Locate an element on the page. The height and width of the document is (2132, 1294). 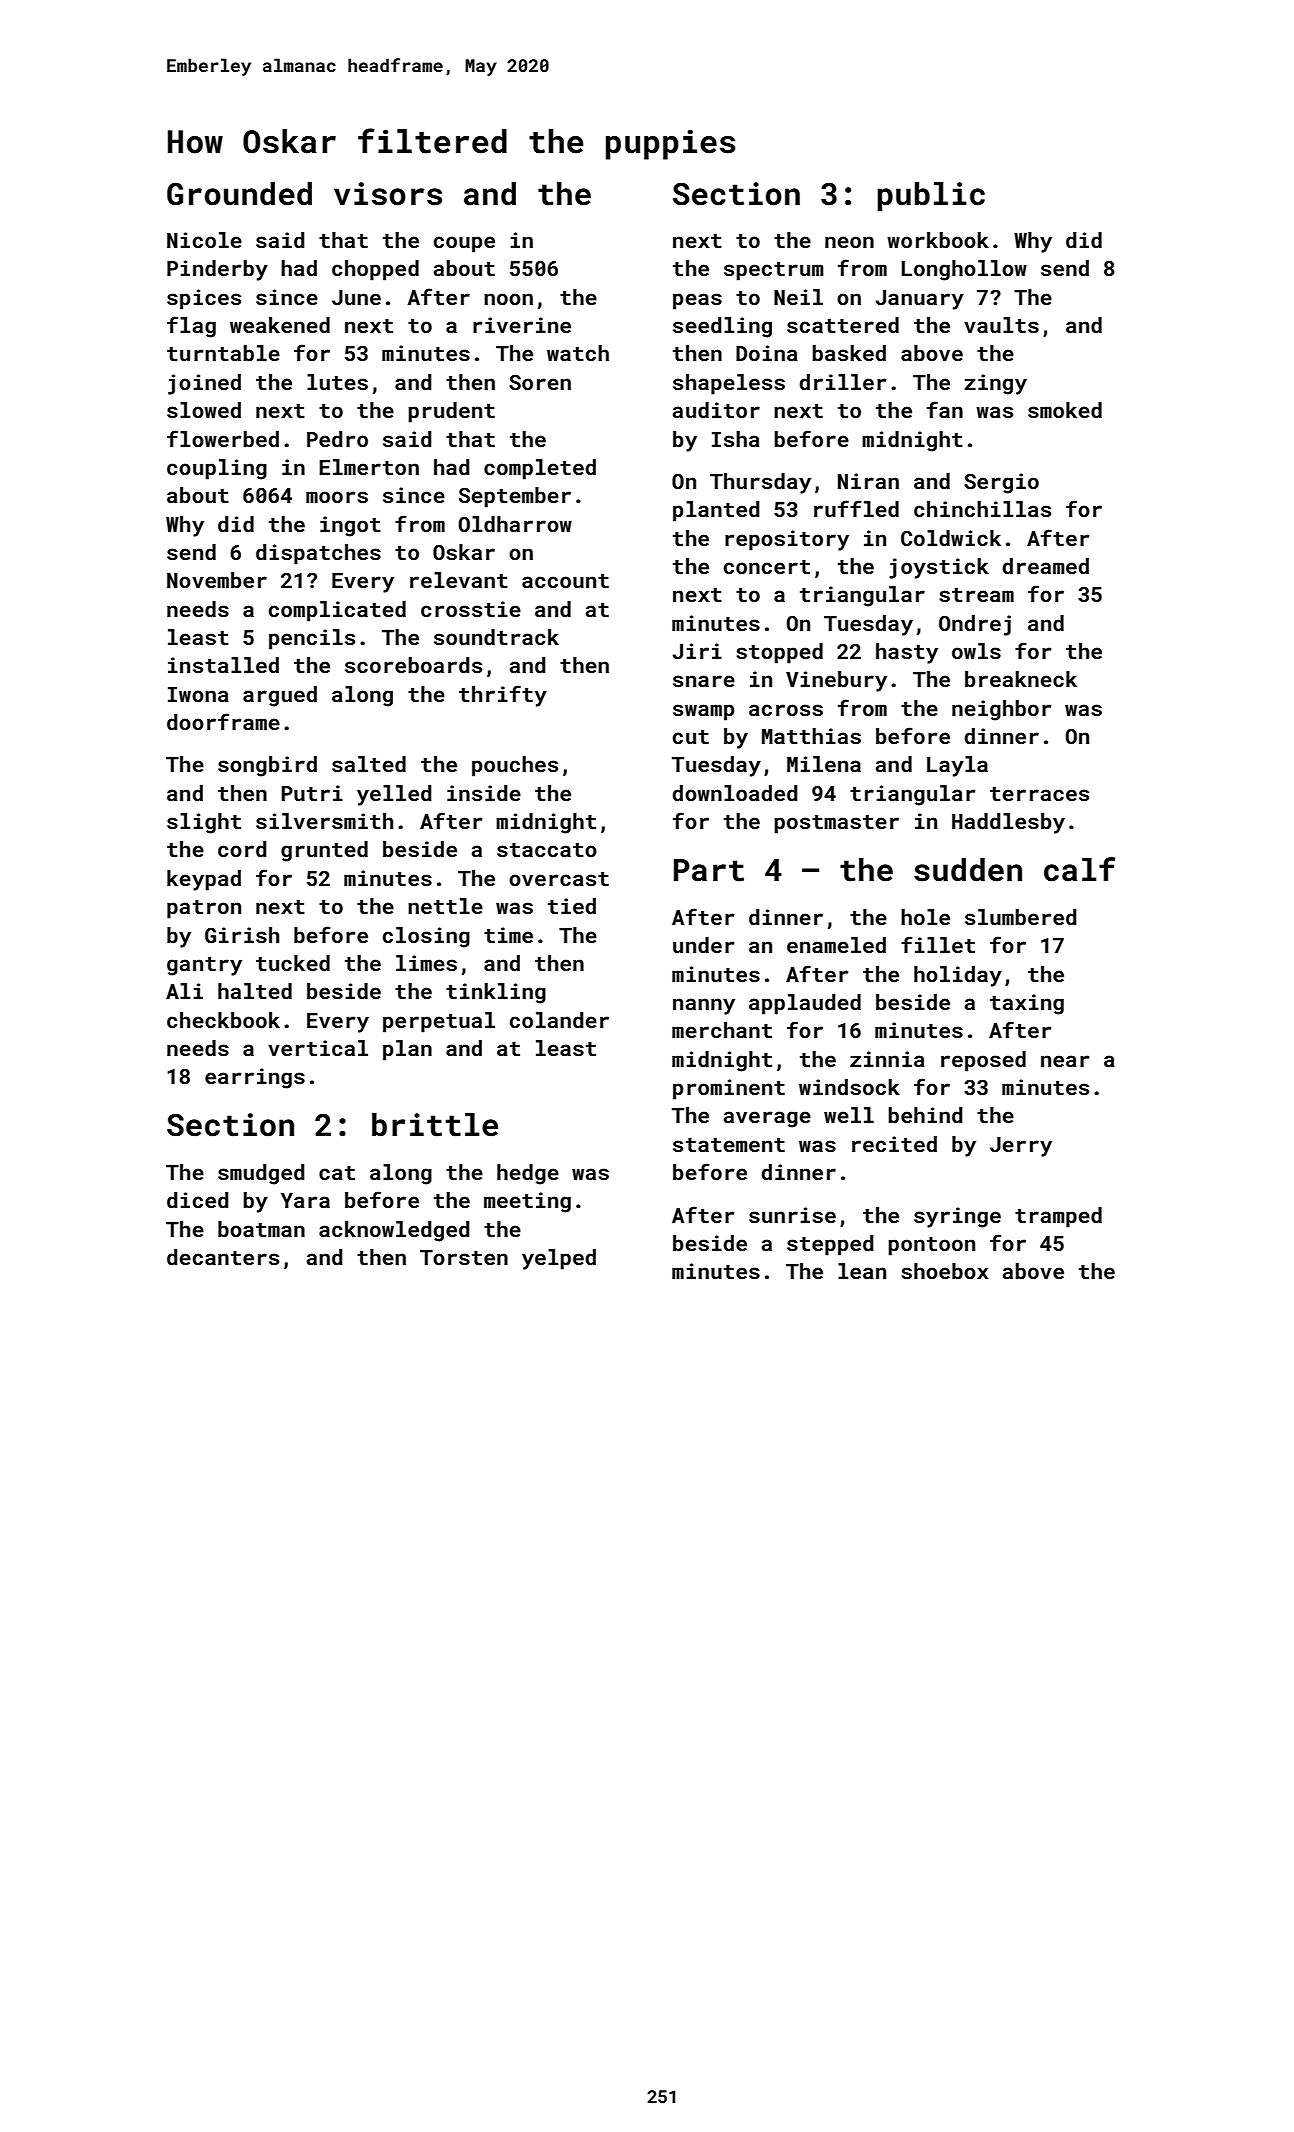
postmaster is located at coordinates (836, 824).
